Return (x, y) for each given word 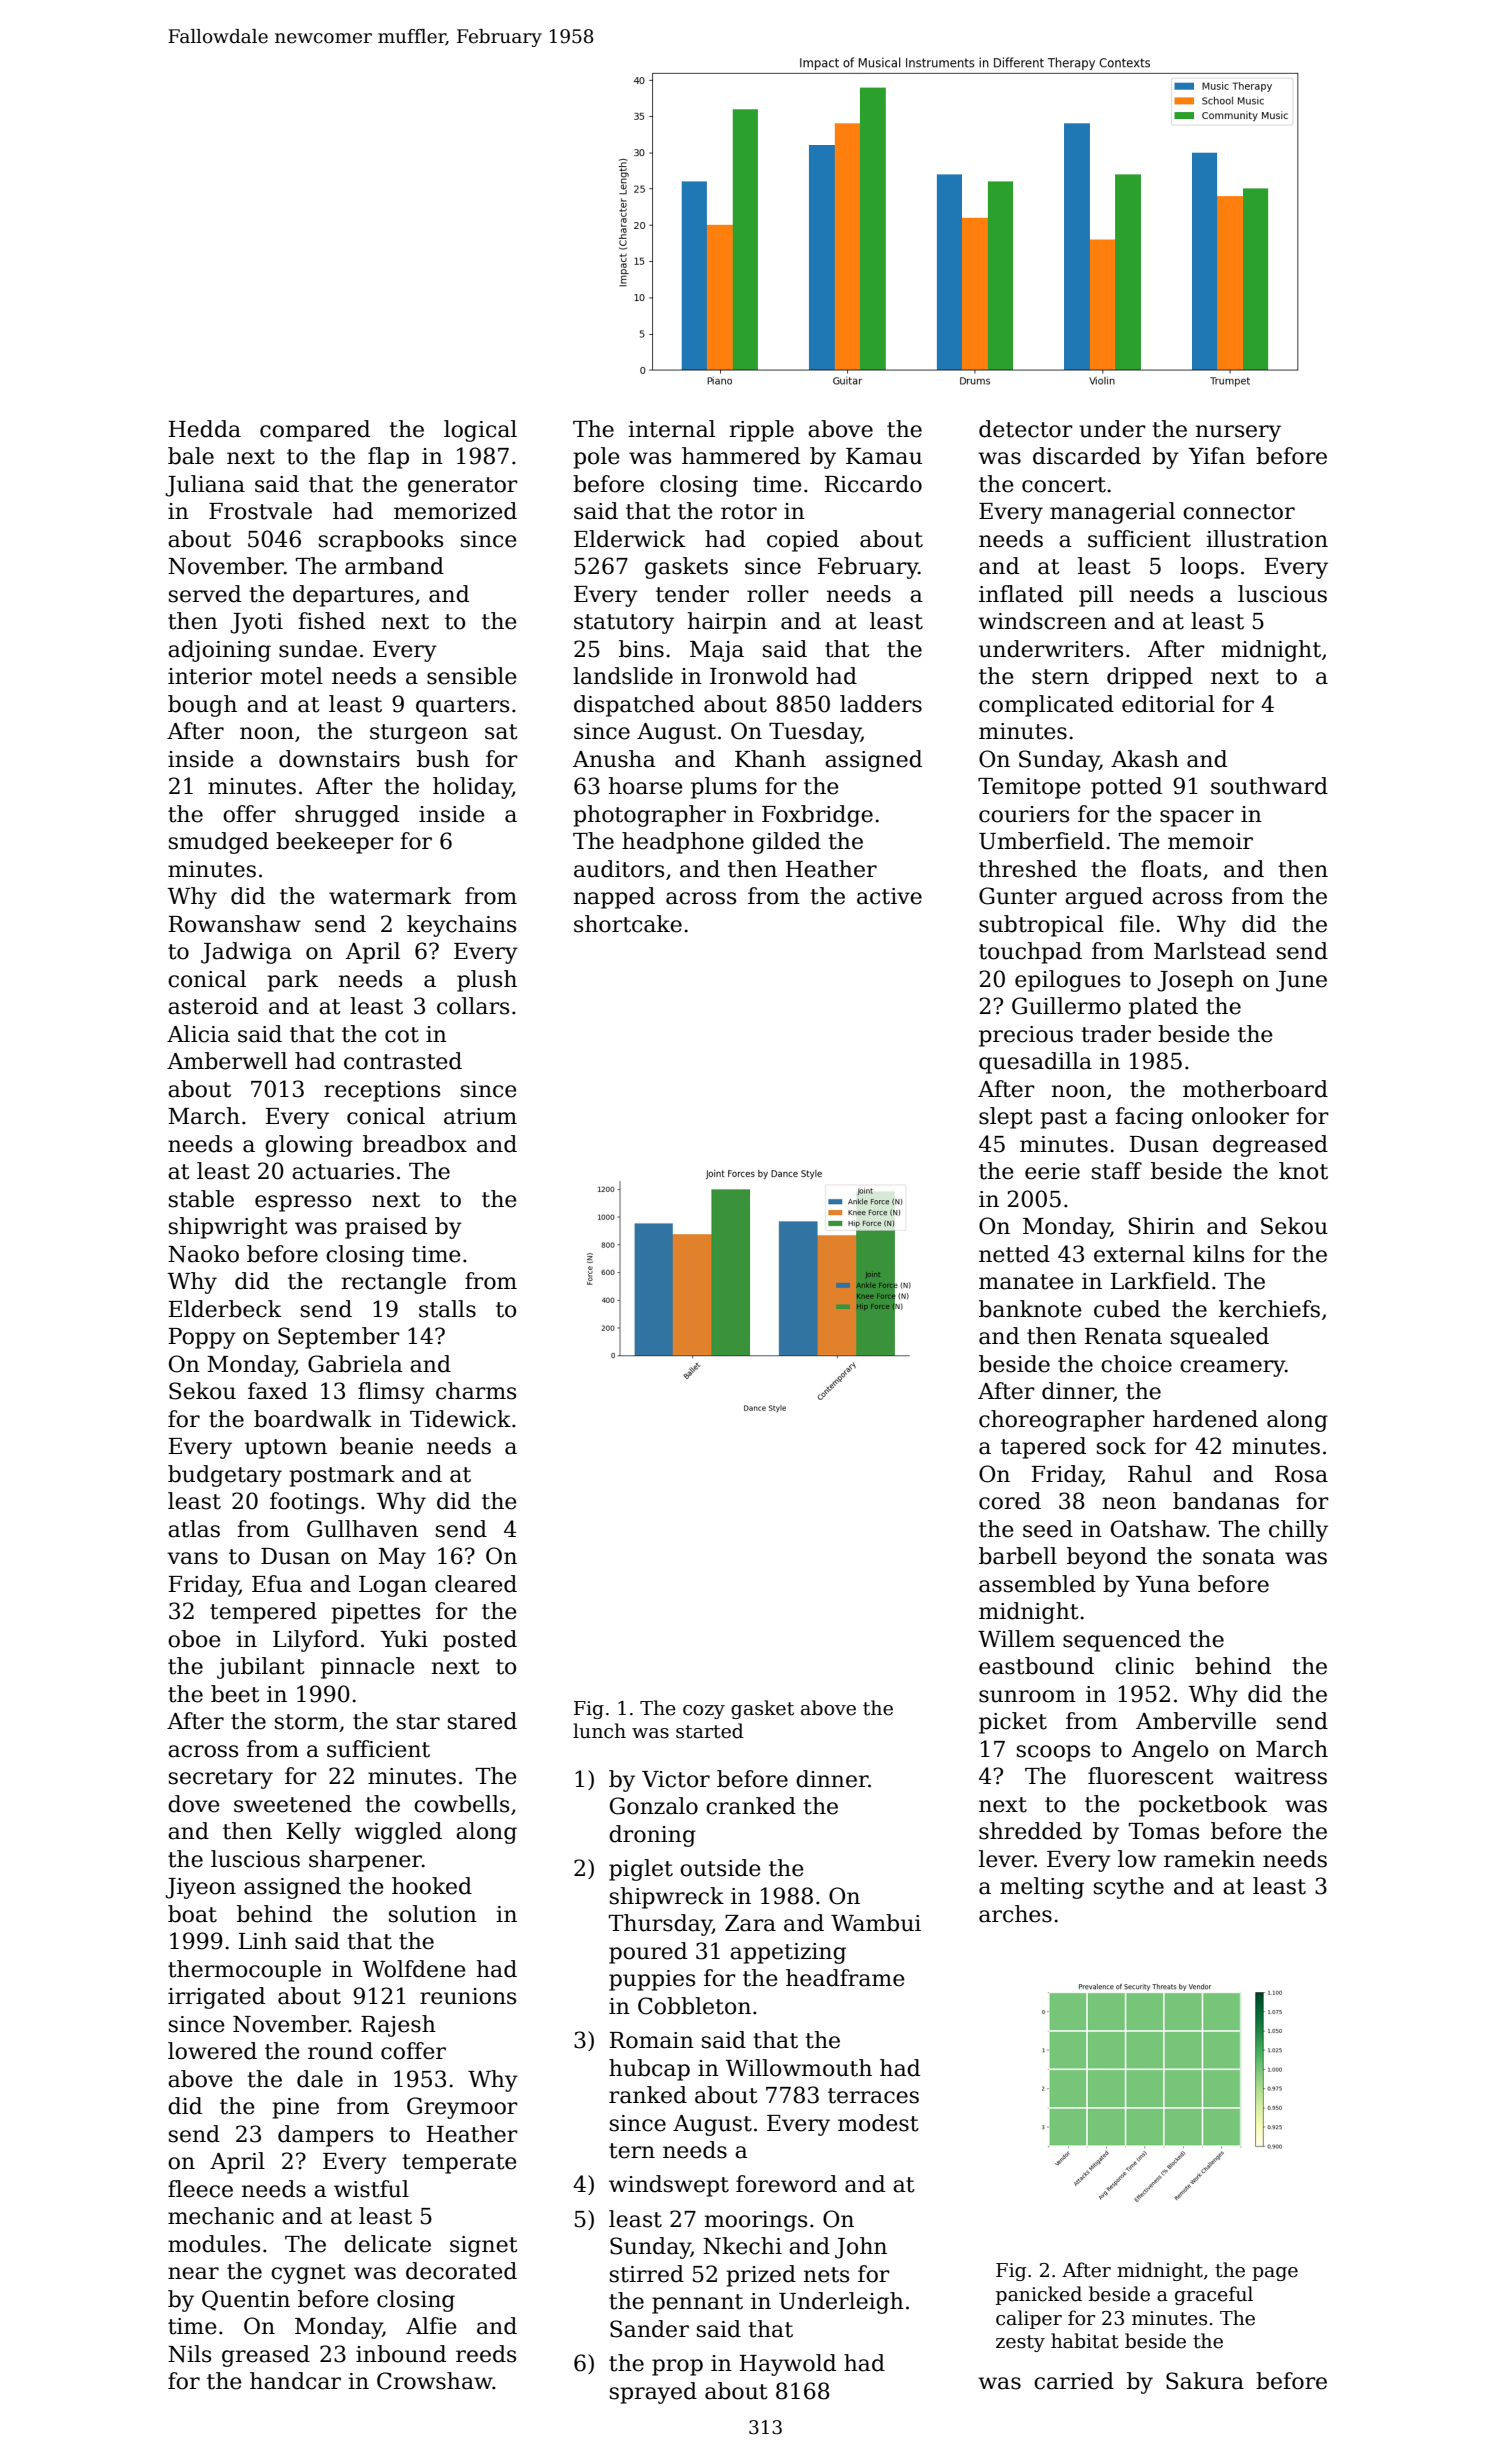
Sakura (1205, 2381)
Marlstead (1210, 951)
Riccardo (873, 484)
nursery (1238, 433)
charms (476, 1391)
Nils (189, 2354)
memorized (455, 511)
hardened (1205, 1419)
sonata (1239, 1557)
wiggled (398, 1833)
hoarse (646, 786)
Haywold (788, 2365)
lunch (599, 1731)
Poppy (202, 1338)
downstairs (339, 759)
